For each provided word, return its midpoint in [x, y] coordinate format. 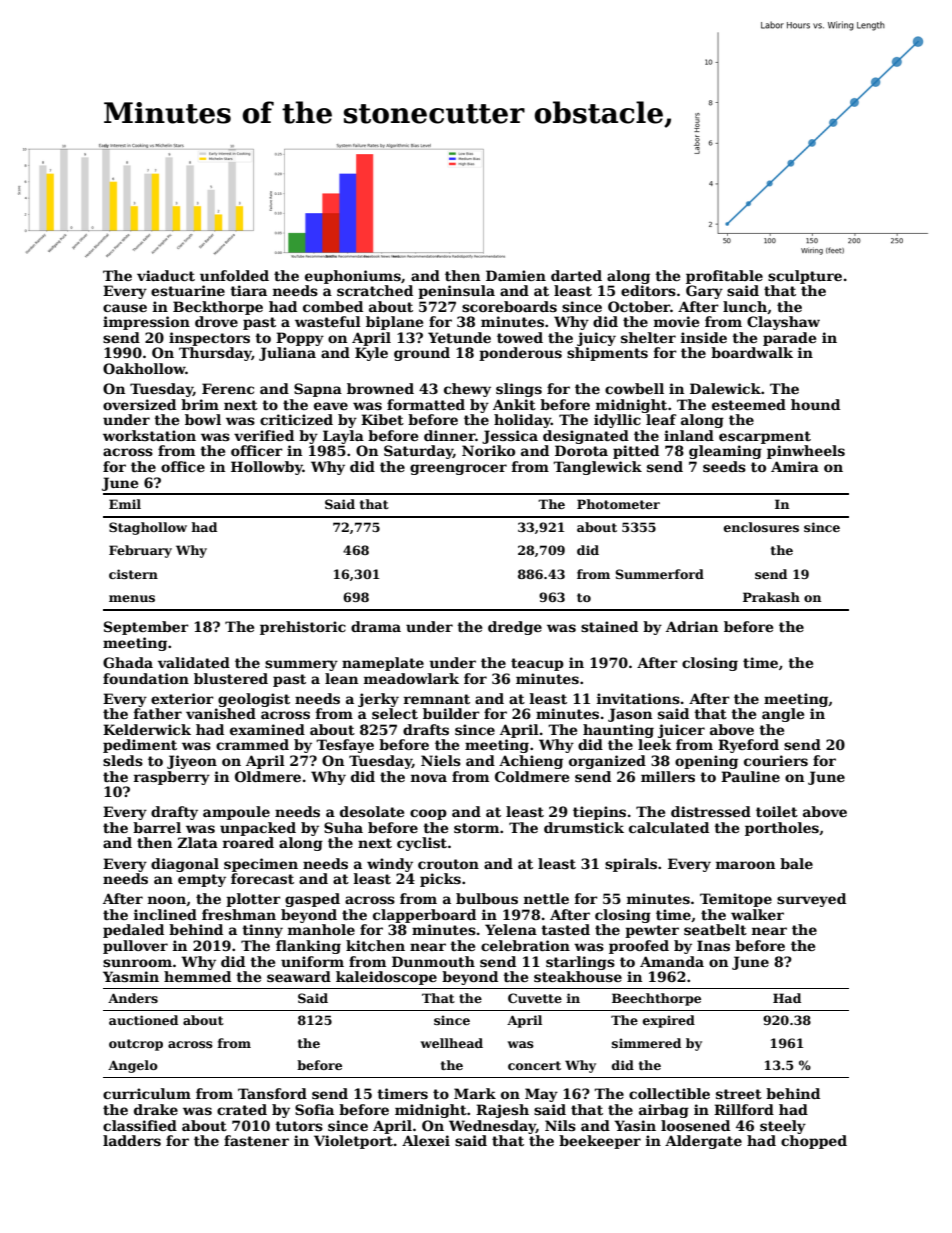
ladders [132, 1140]
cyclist [422, 844]
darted [576, 275]
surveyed [811, 900]
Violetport [353, 1142]
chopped [814, 1142]
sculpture [805, 277]
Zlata [197, 842]
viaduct [166, 275]
